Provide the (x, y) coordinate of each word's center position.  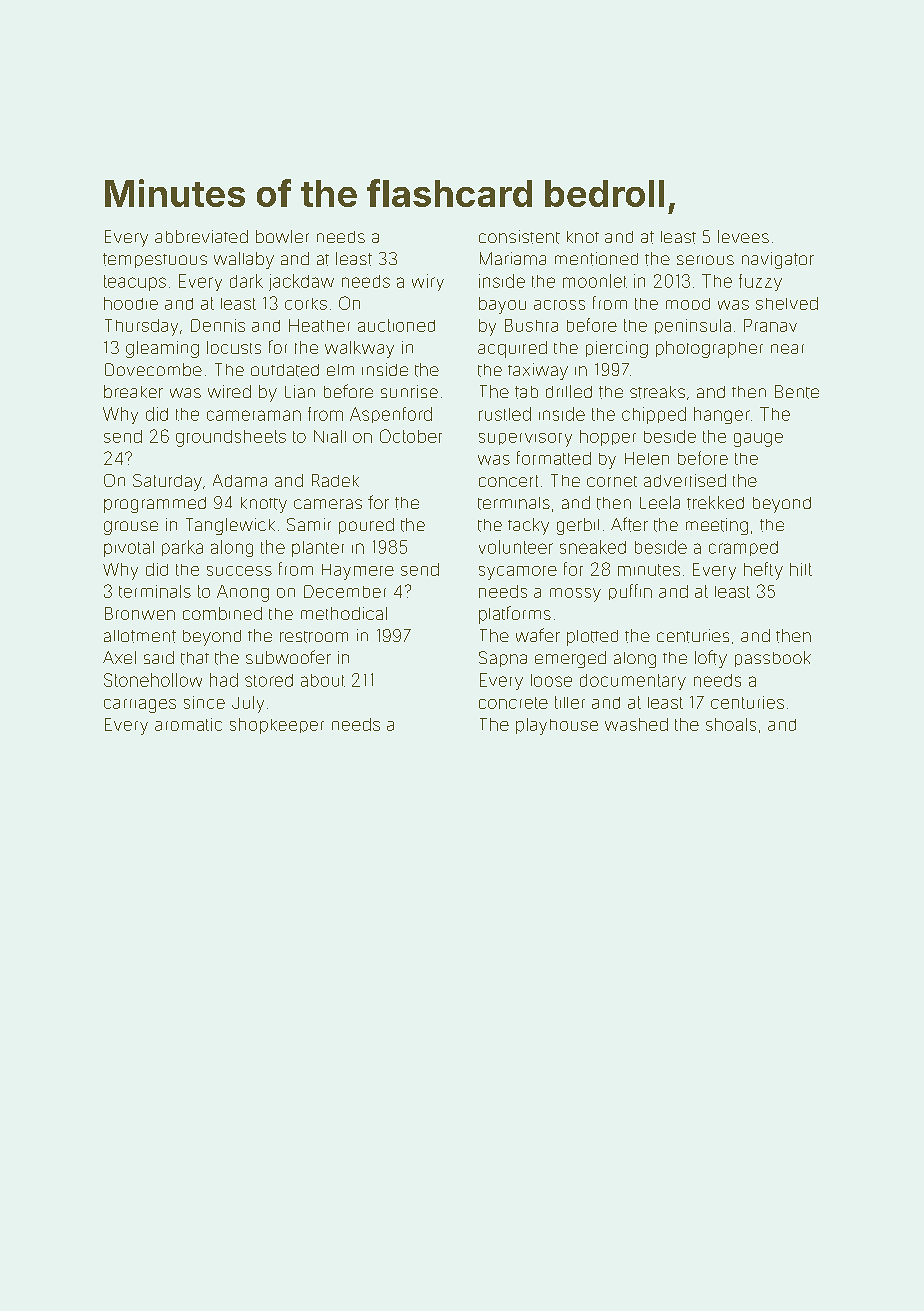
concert (508, 481)
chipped (654, 415)
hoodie (131, 303)
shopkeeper (277, 726)
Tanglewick (230, 526)
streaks (657, 392)
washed (636, 724)
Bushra (531, 325)
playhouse (557, 726)
